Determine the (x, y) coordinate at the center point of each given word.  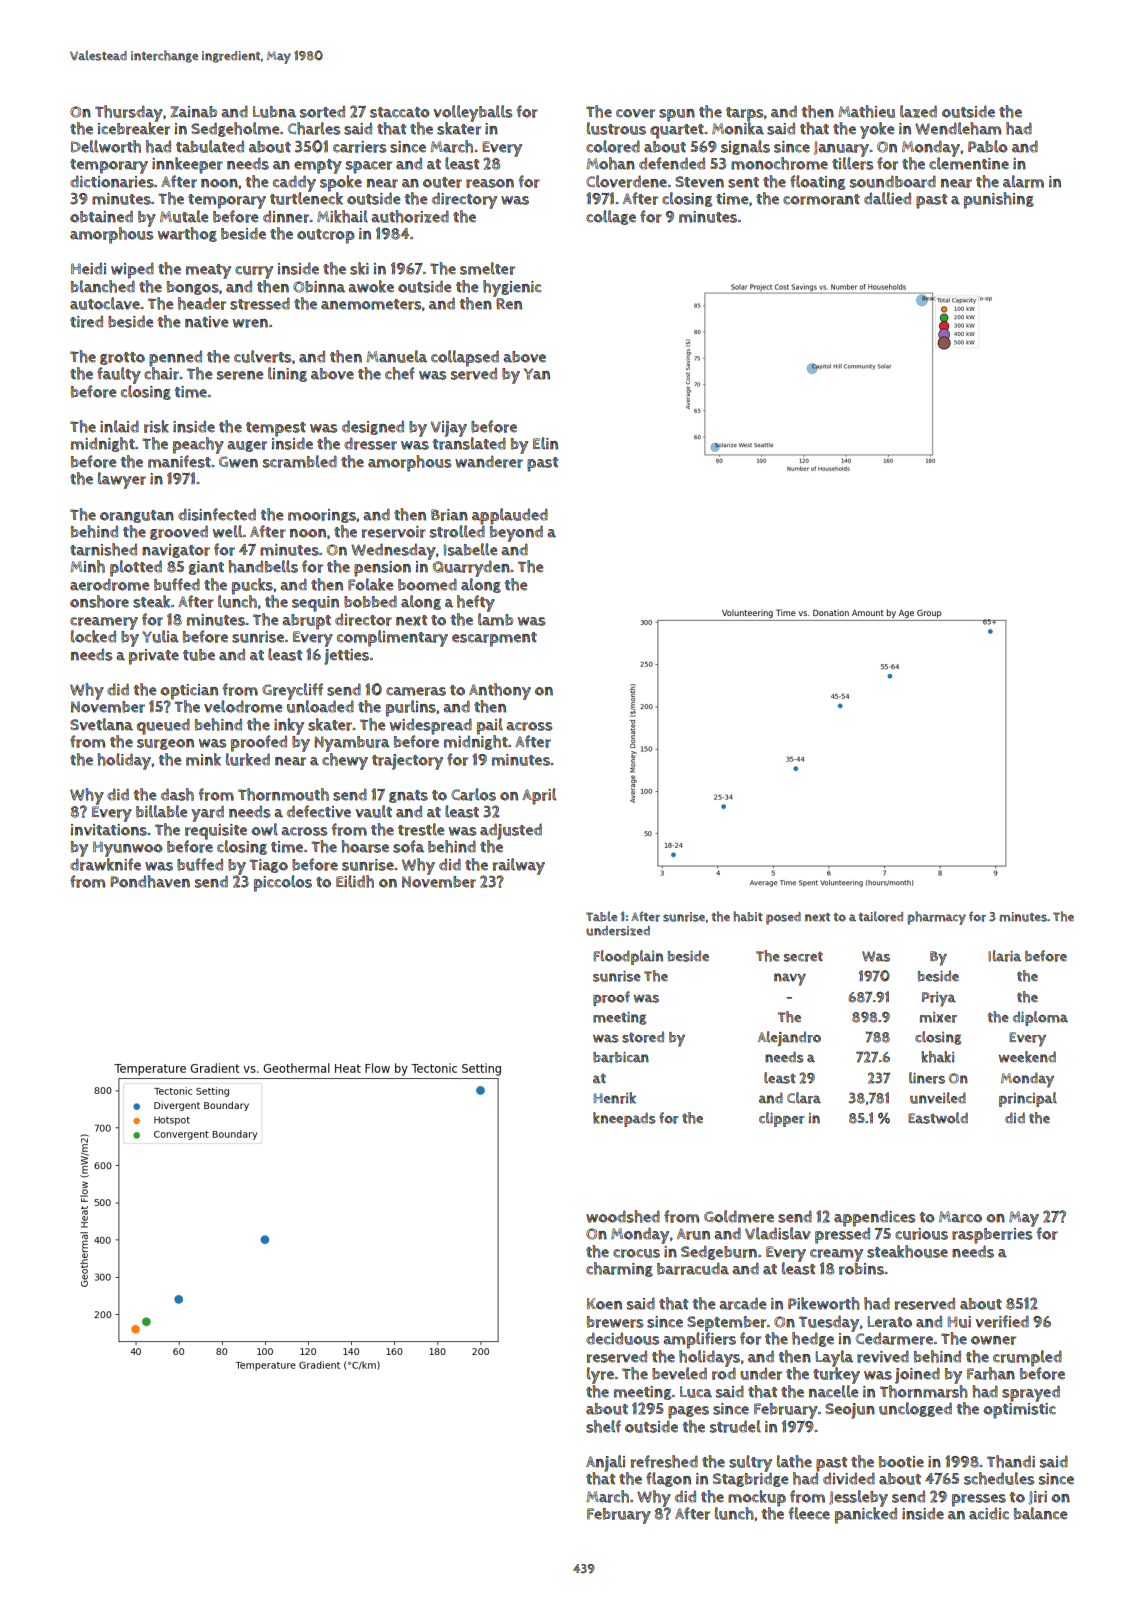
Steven (699, 182)
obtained (101, 216)
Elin (545, 443)
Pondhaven (150, 881)
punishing (999, 200)
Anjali (605, 1463)
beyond (516, 533)
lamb (495, 619)
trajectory (407, 762)
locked (93, 636)
